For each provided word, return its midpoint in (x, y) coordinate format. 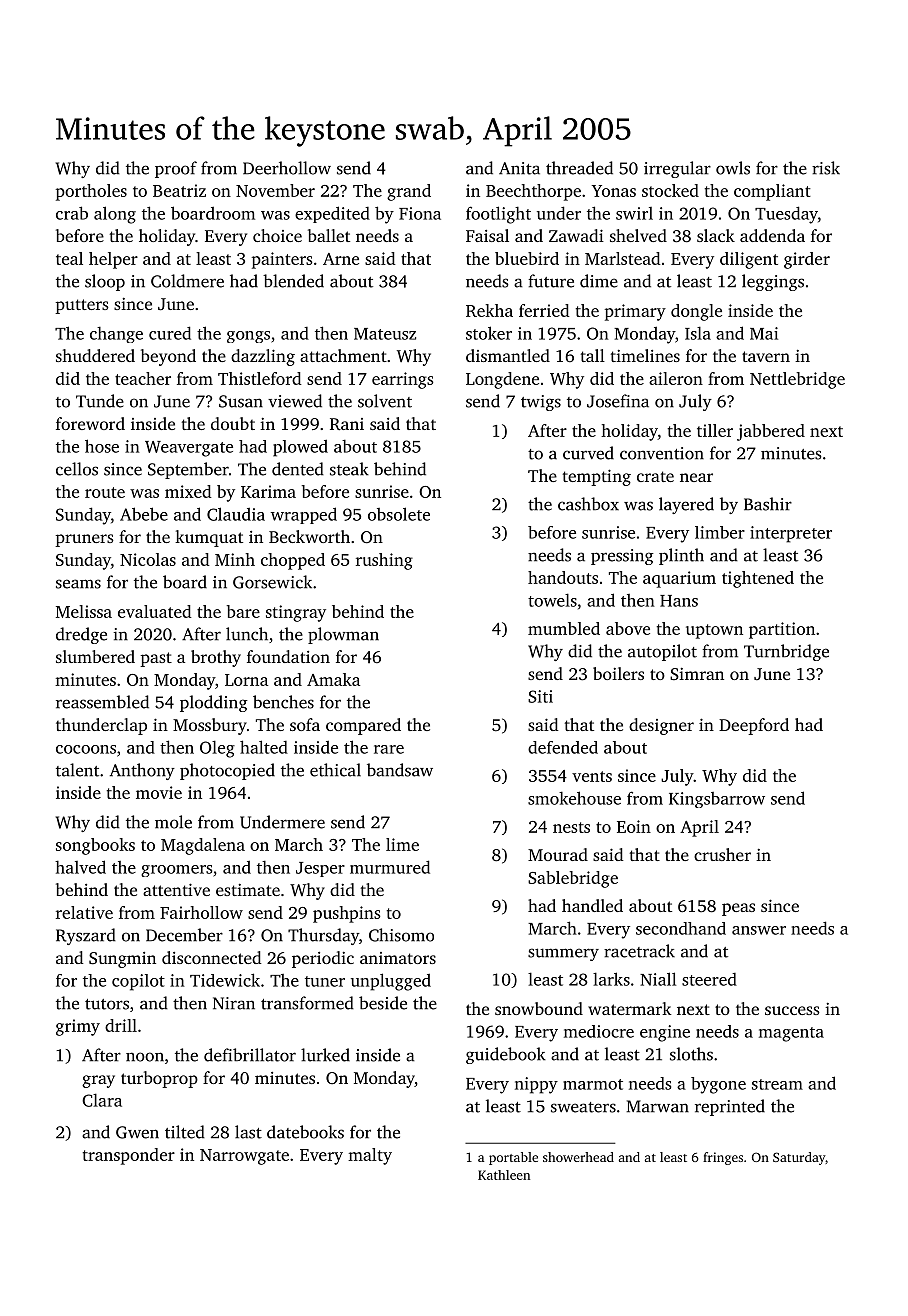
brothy (216, 658)
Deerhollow (287, 168)
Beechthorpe (533, 192)
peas (738, 909)
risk (826, 168)
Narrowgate (244, 1157)
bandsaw (400, 770)
